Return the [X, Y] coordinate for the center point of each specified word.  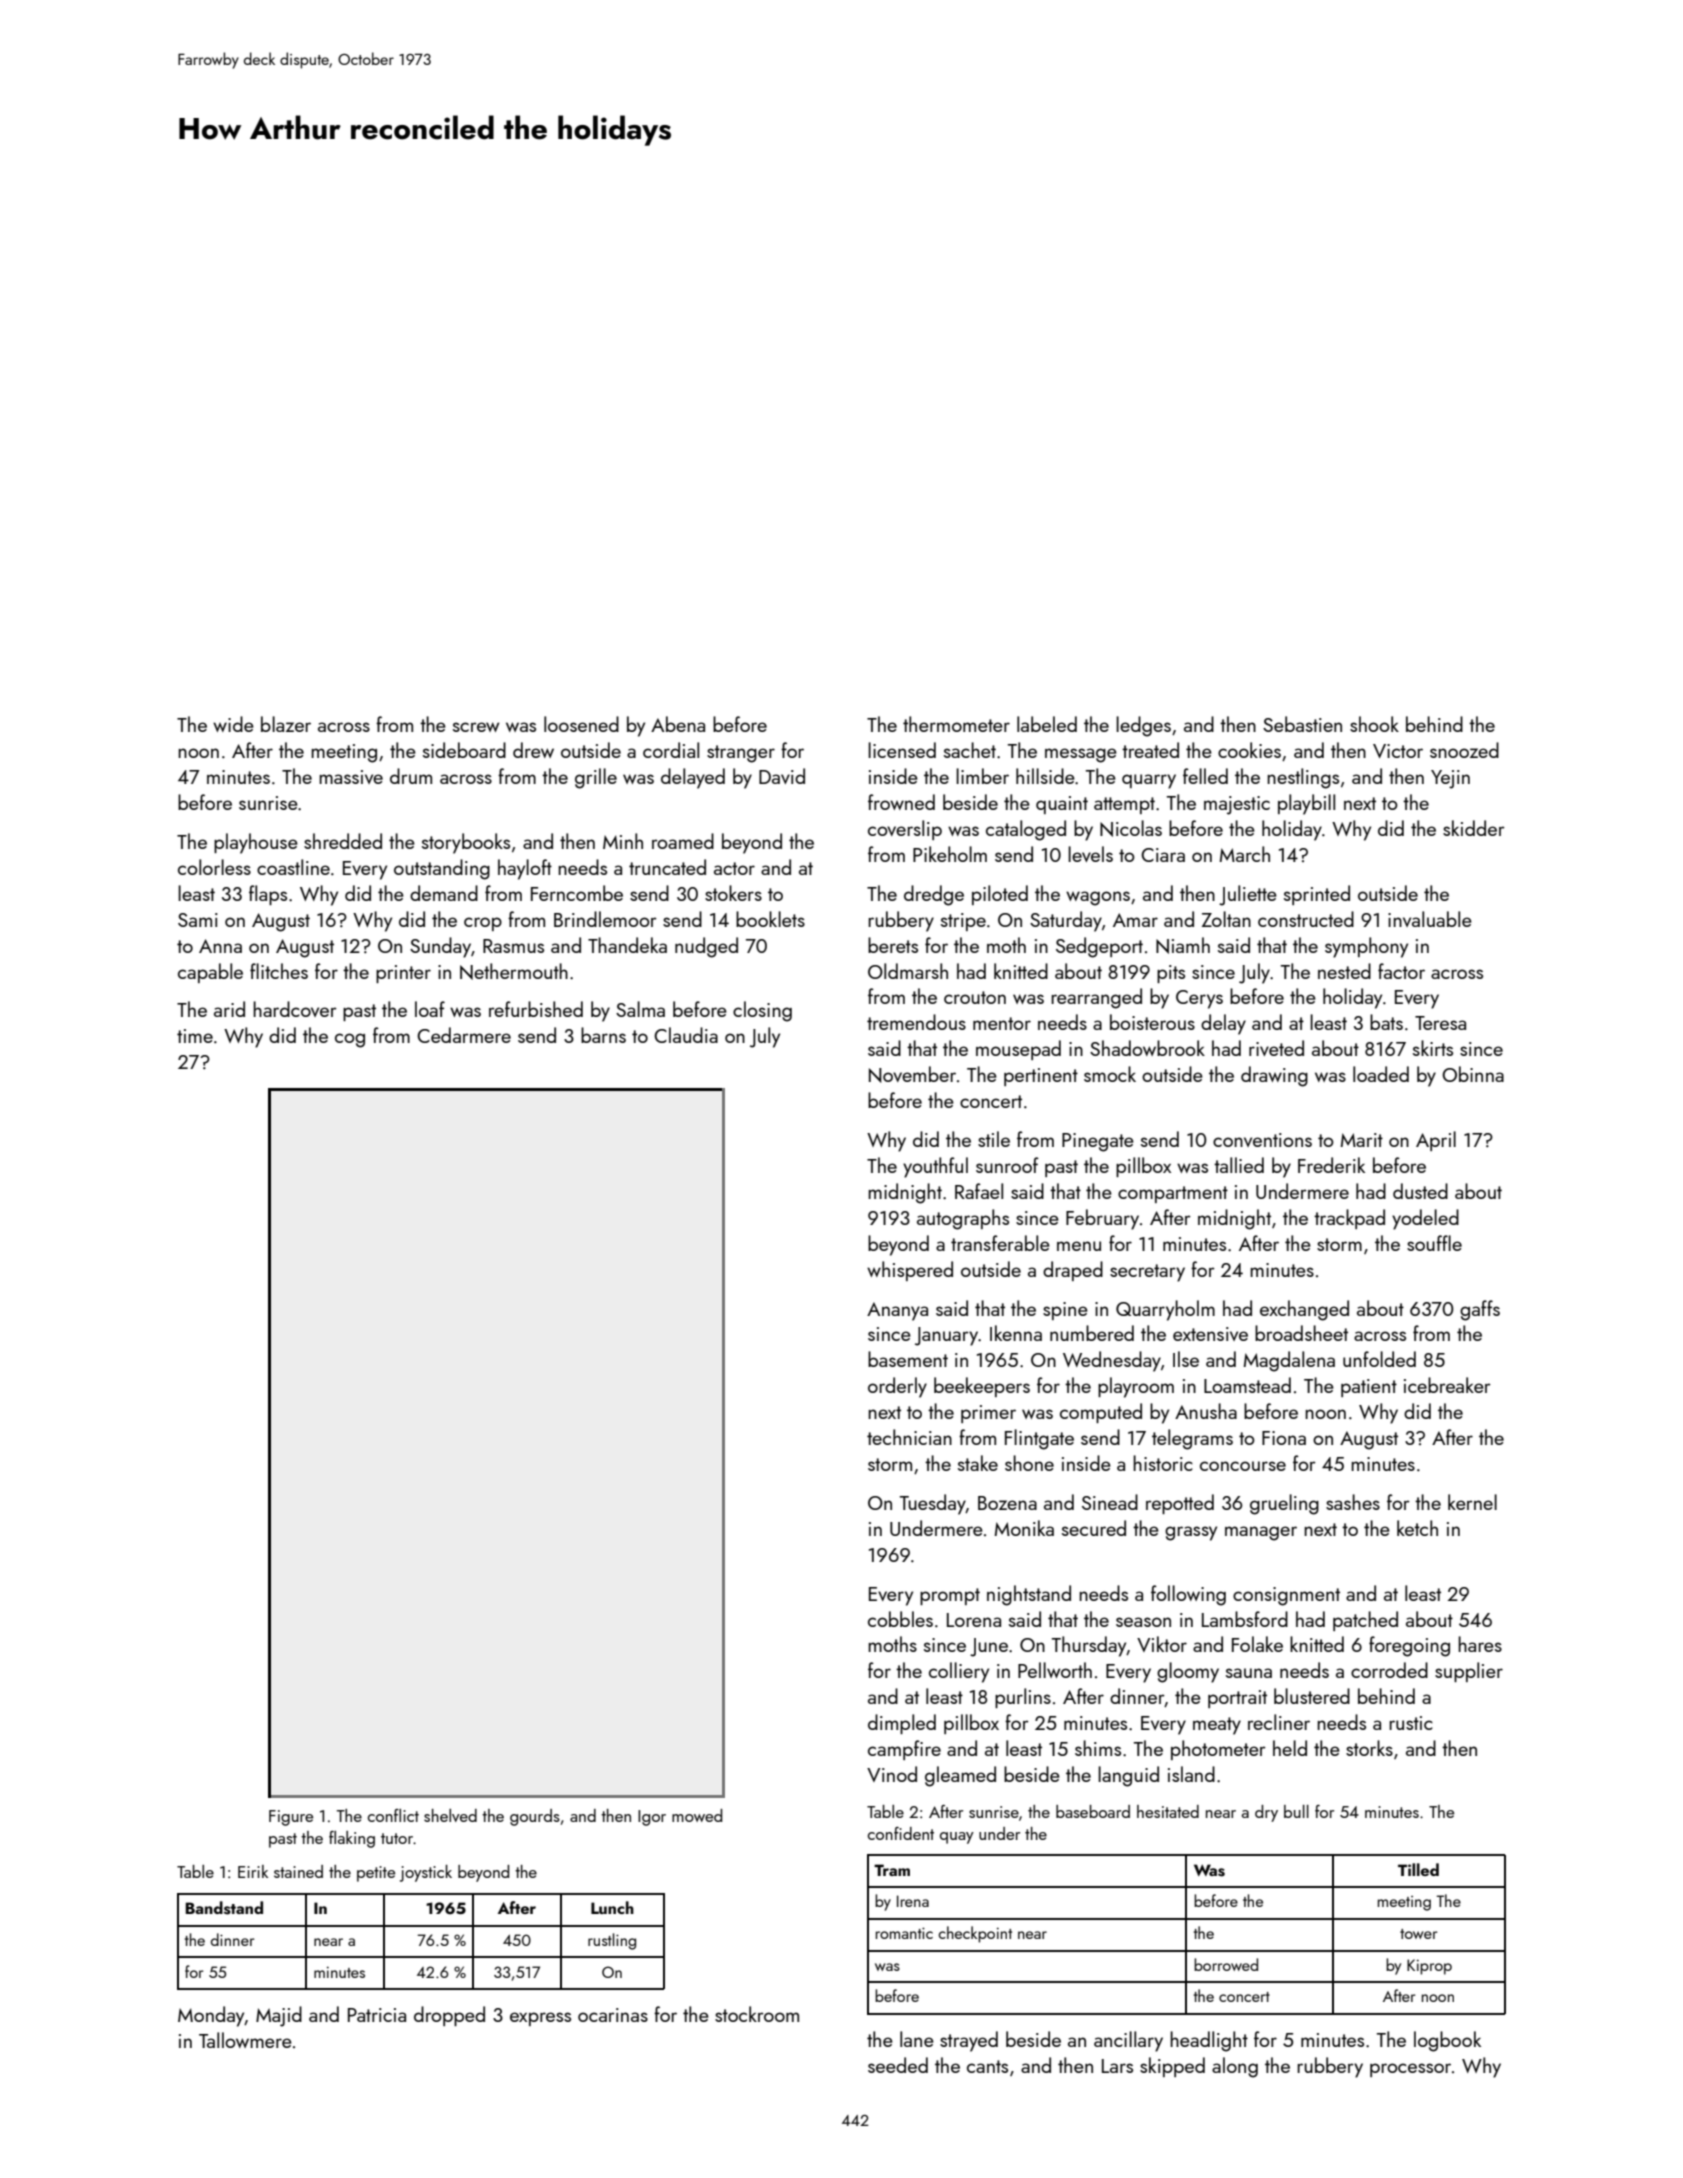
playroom [1136, 1387]
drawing [1274, 1076]
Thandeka [627, 945]
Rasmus [513, 946]
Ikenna [1016, 1333]
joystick [426, 1873]
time [195, 1036]
